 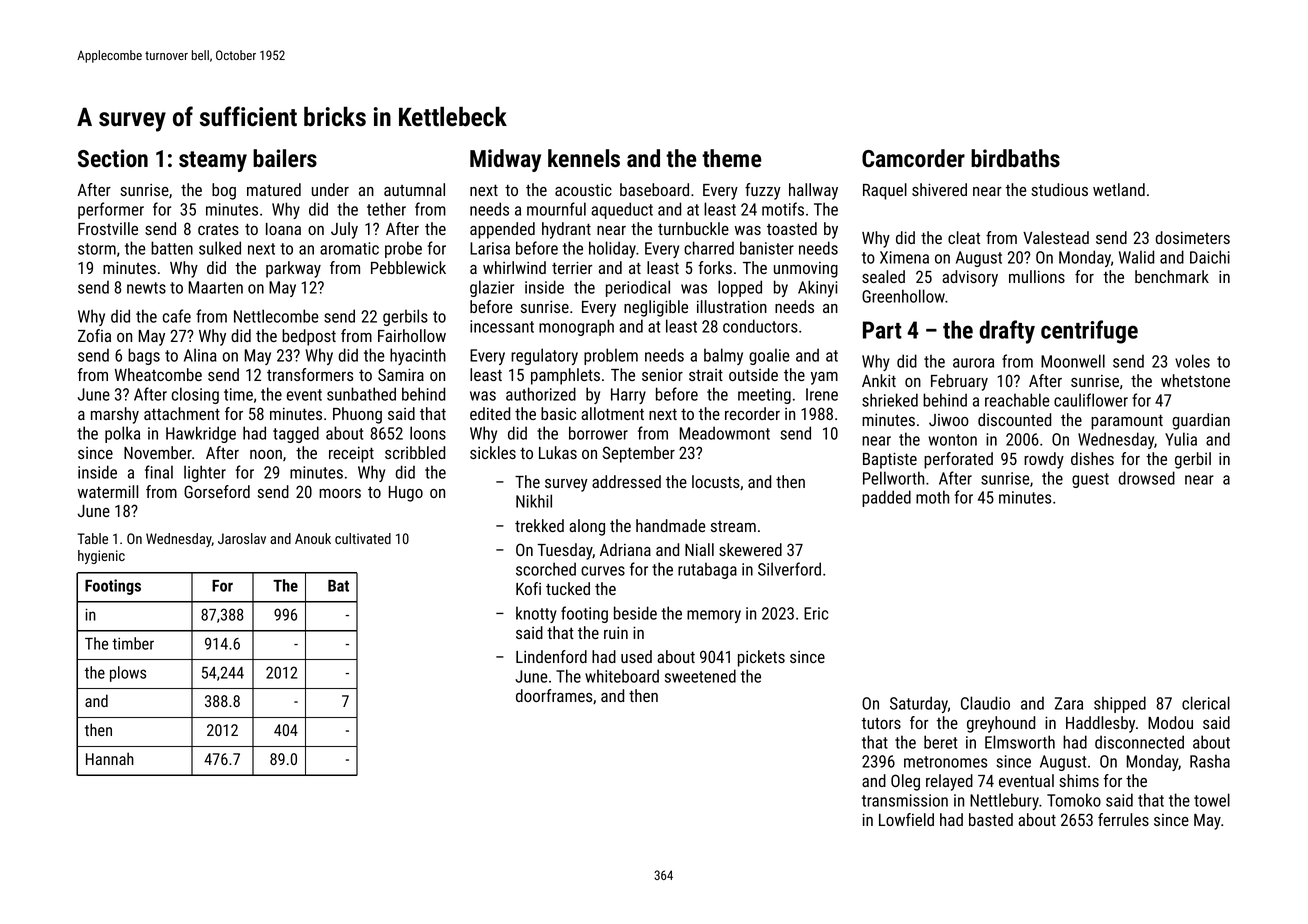 I want to click on locusts, so click(x=716, y=481).
